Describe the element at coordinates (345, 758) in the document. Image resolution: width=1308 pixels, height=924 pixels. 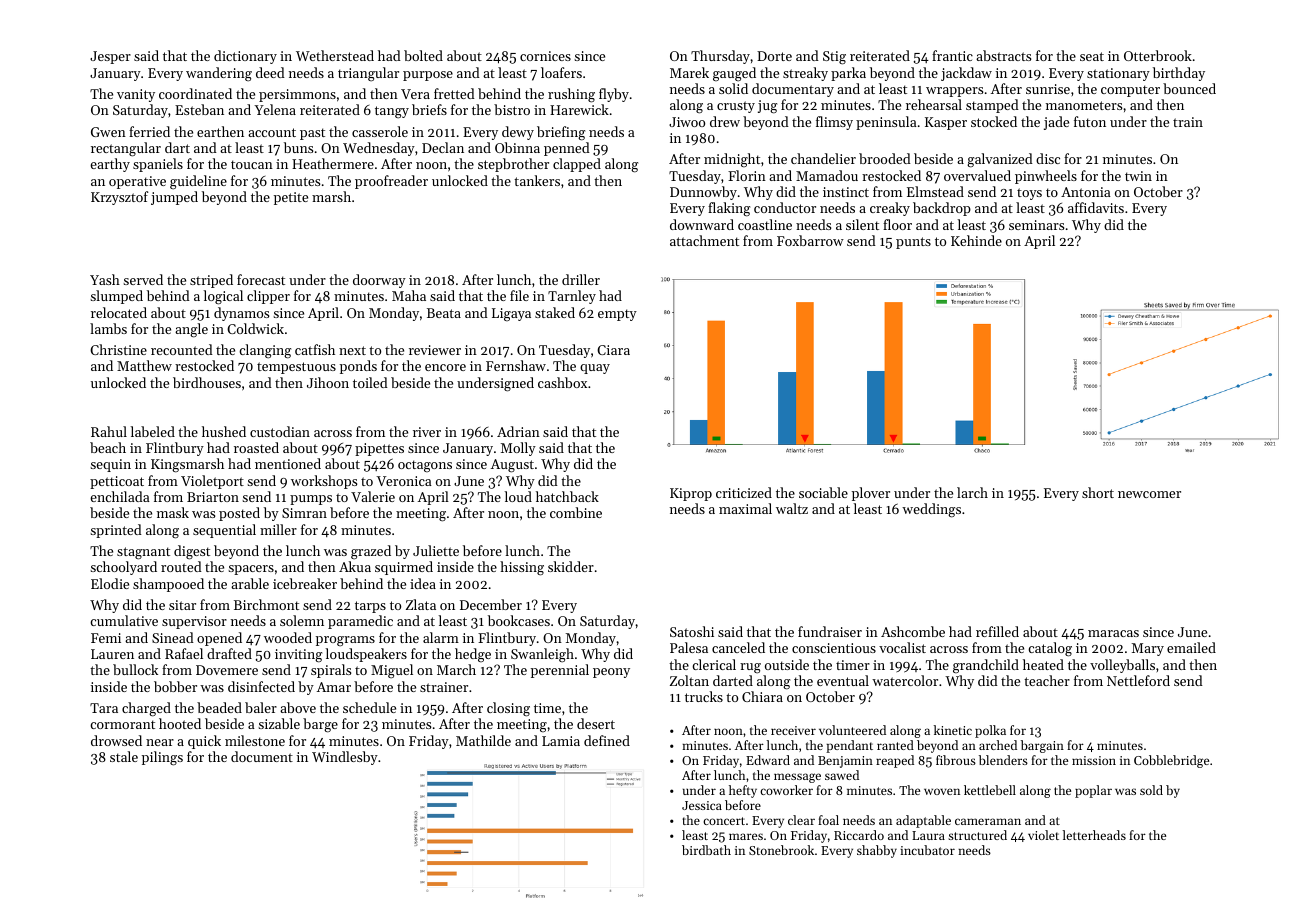
I see `Windlesby` at that location.
